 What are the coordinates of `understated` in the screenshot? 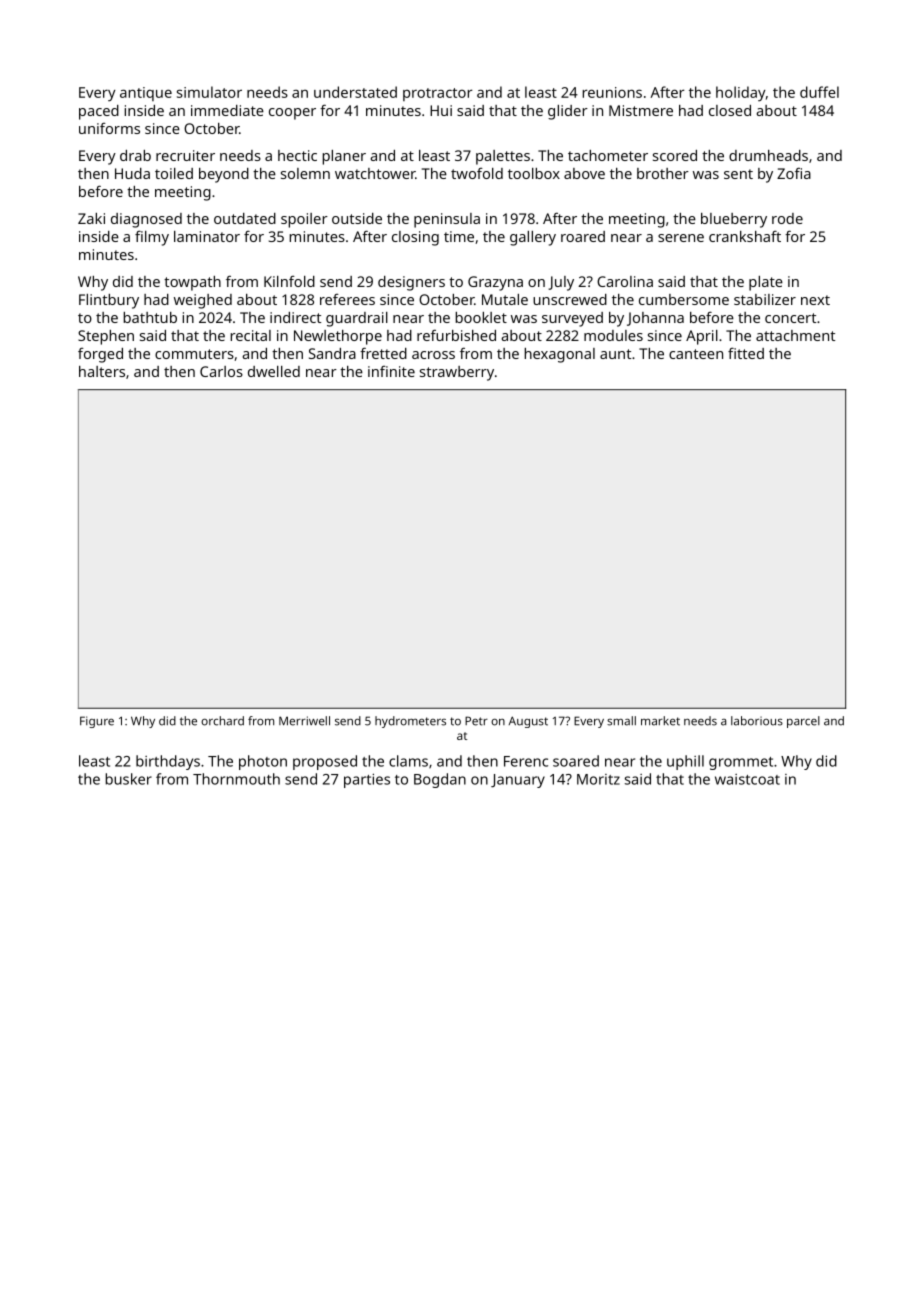 It's located at (355, 92).
